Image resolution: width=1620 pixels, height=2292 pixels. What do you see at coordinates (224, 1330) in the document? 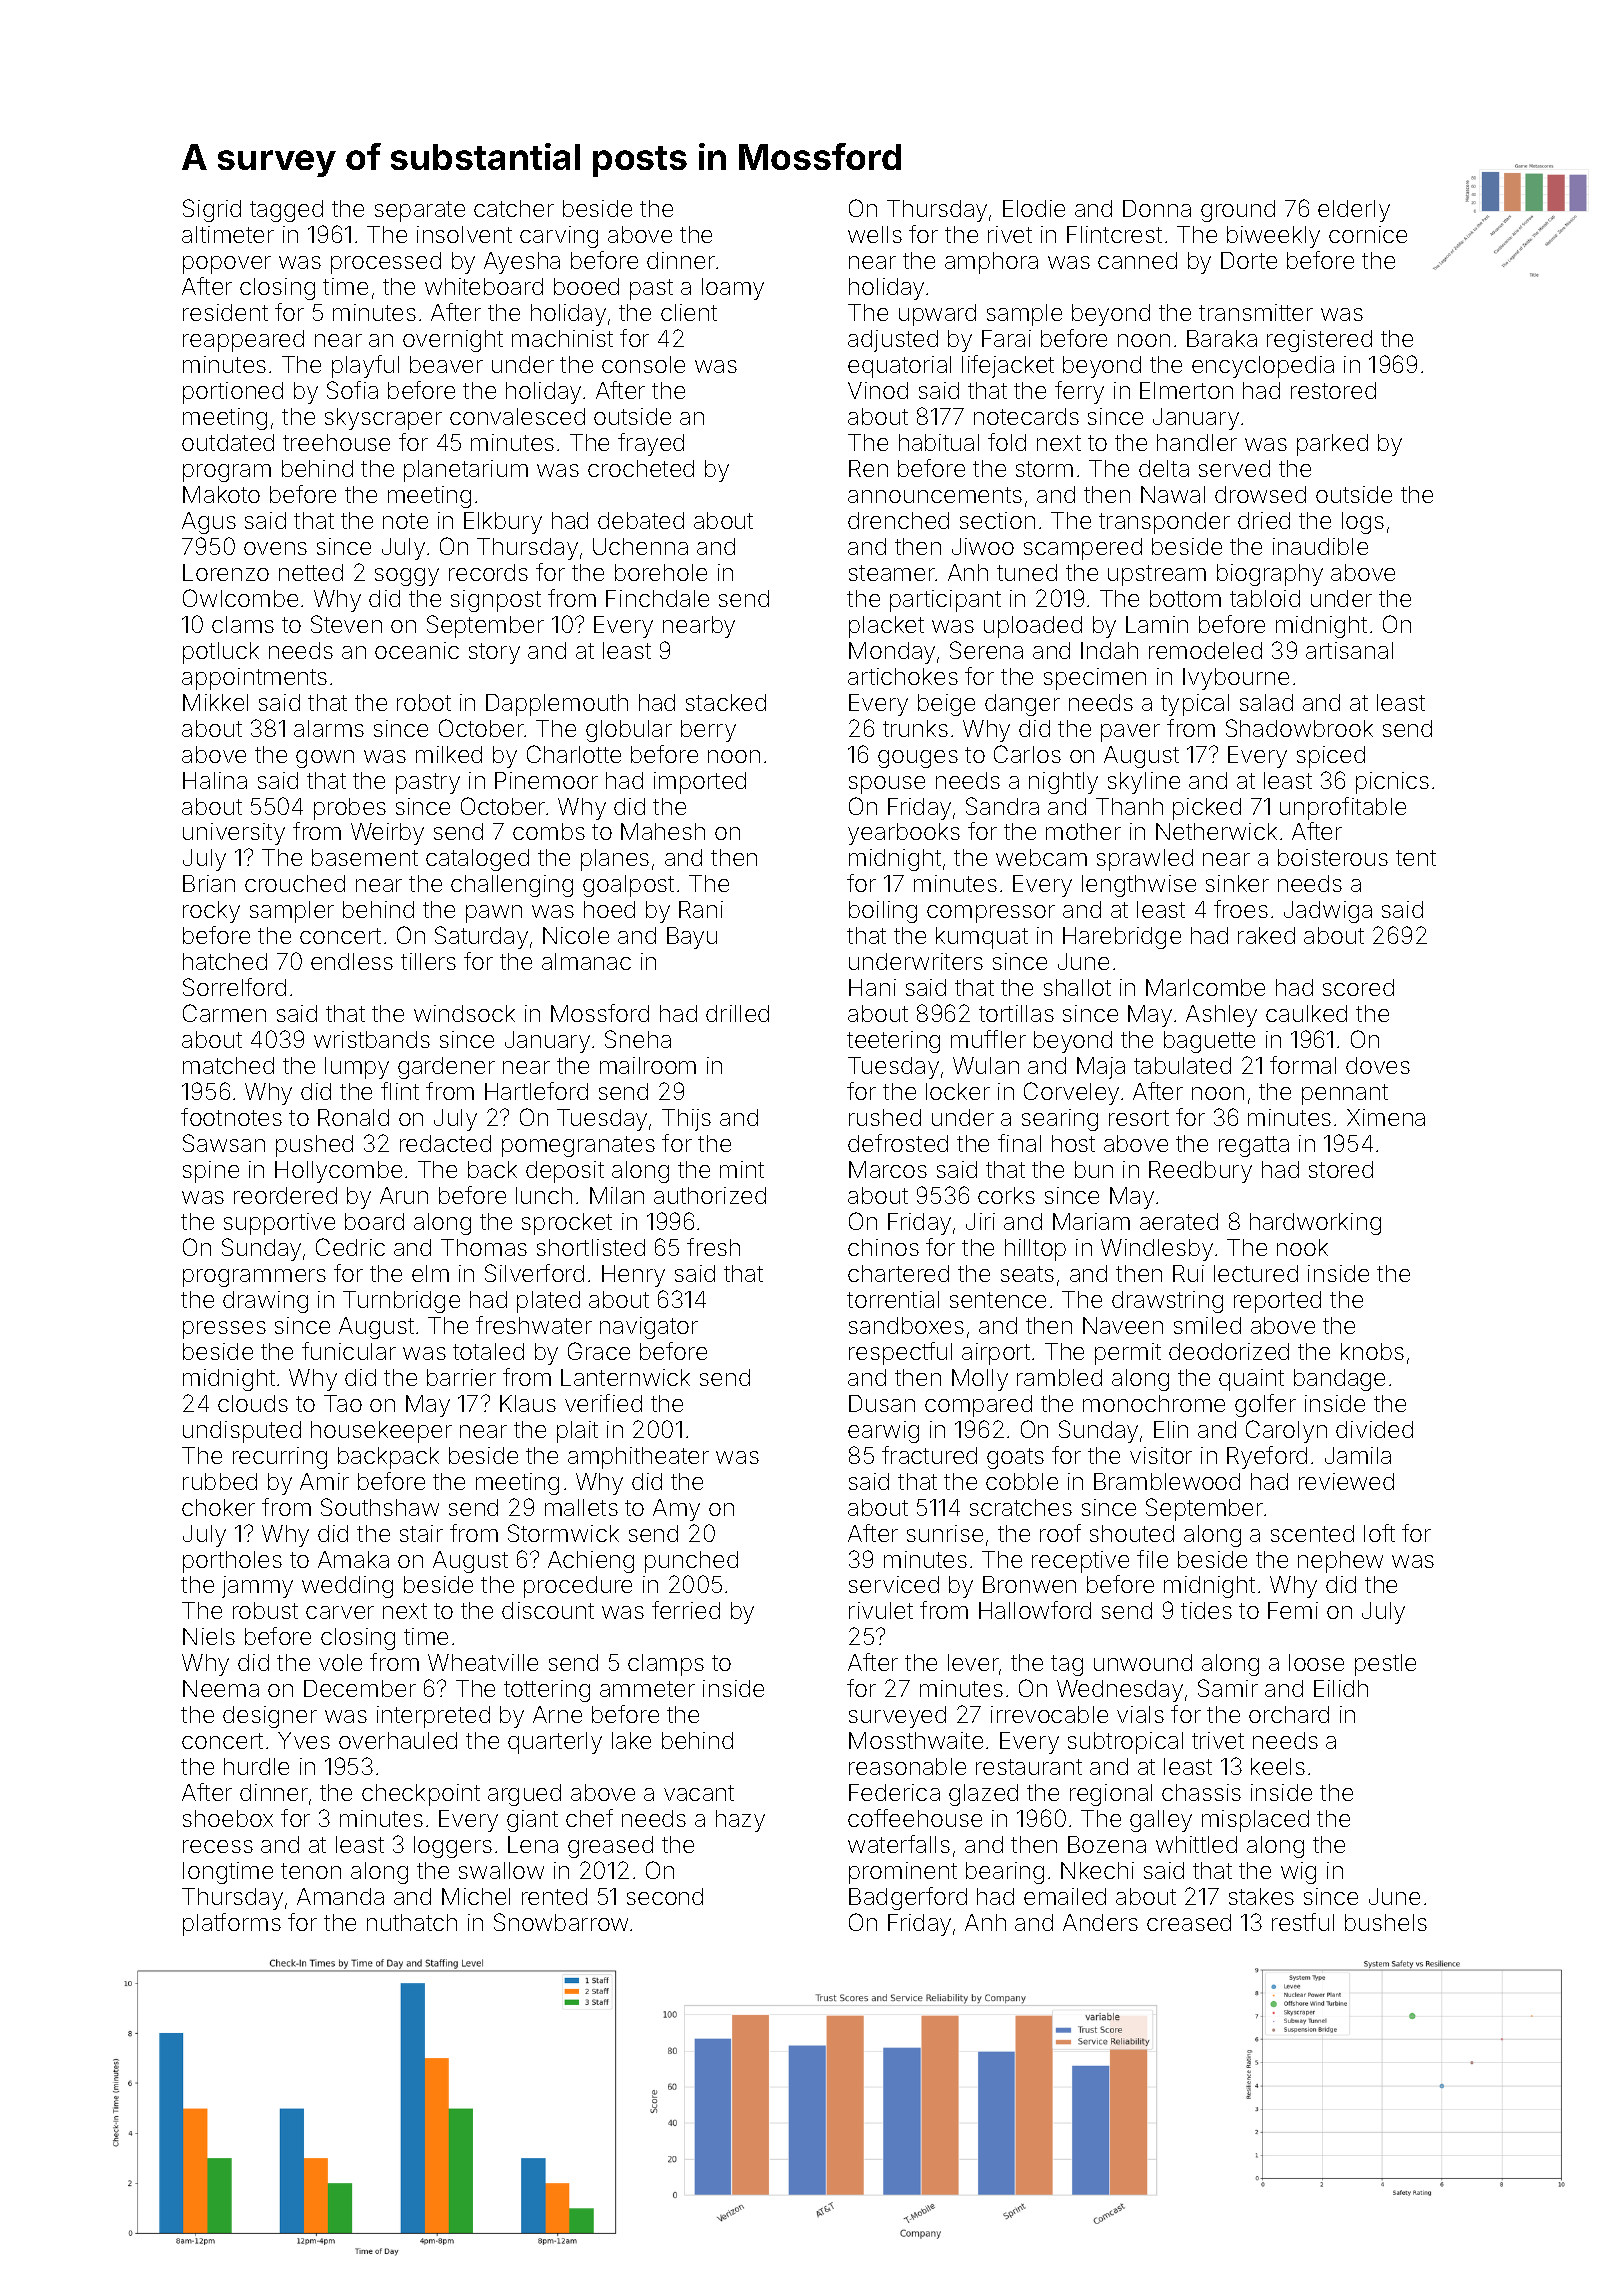
I see `presses` at bounding box center [224, 1330].
